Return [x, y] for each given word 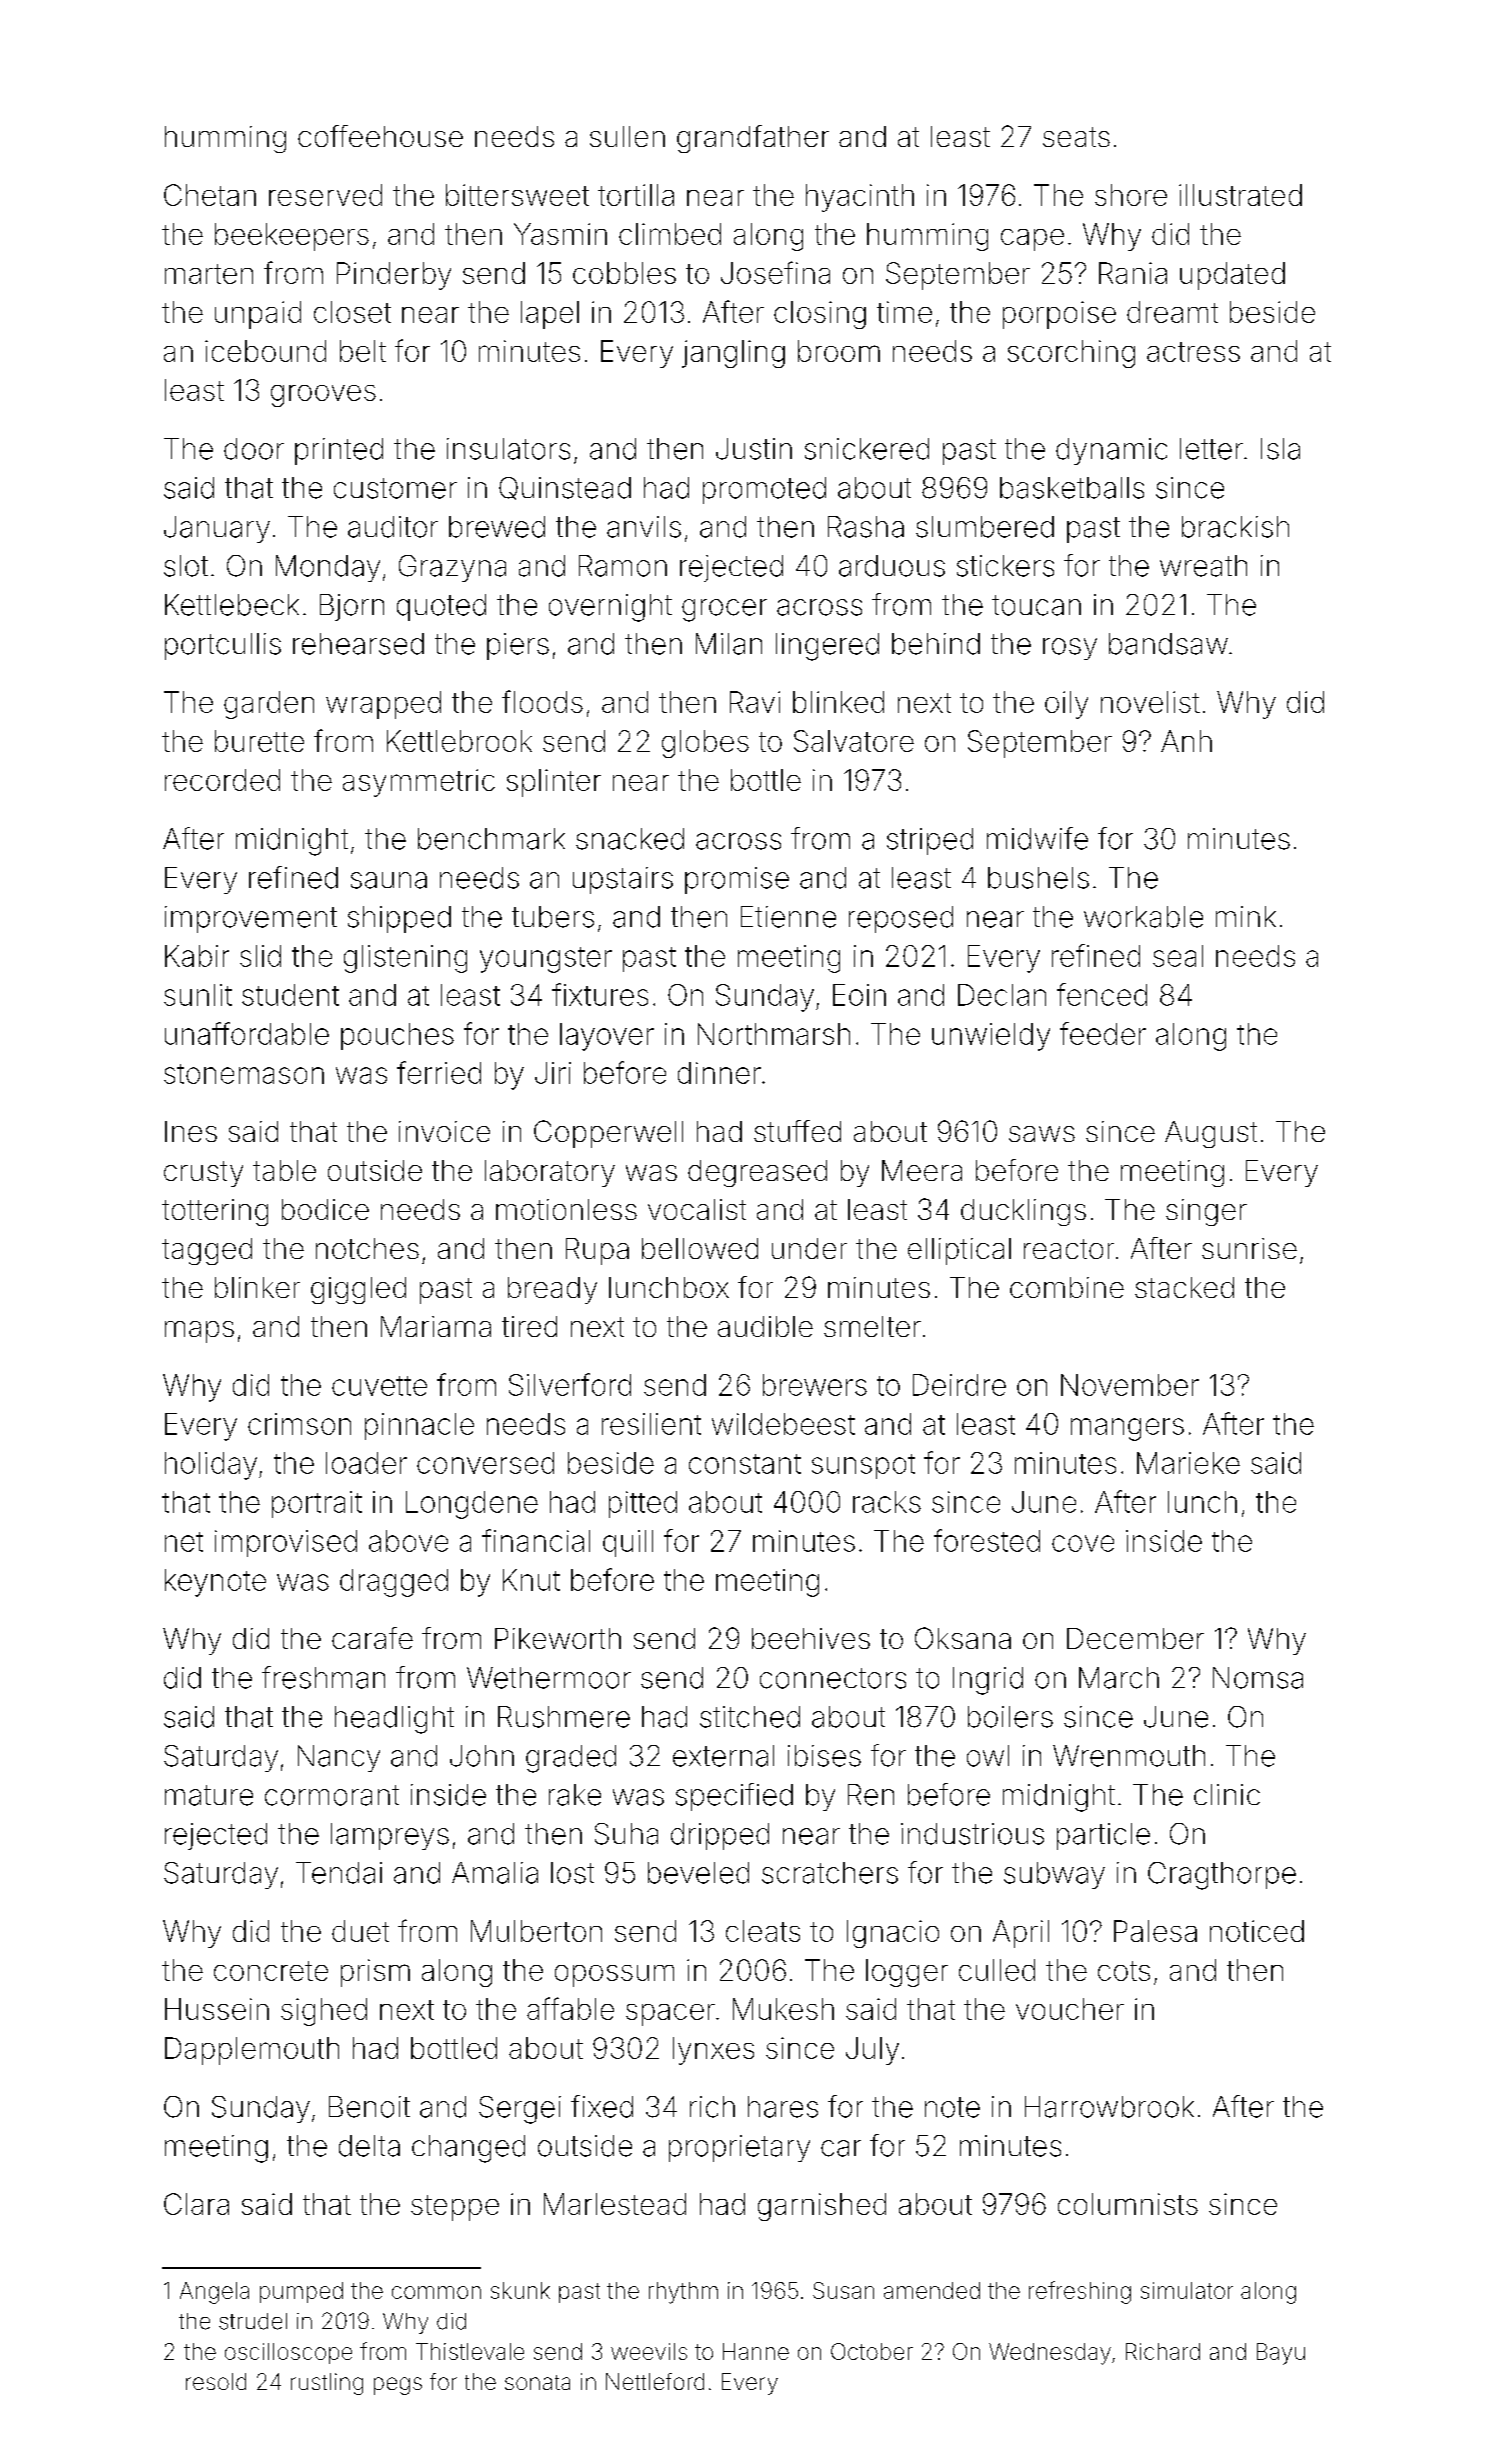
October [872, 2351]
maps [199, 1332]
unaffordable [247, 1033]
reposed [901, 919]
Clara [196, 2204]
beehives [811, 1638]
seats [1076, 137]
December [1135, 1638]
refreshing [1080, 2292]
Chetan [210, 195]
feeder [1103, 1033]
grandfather [753, 139]
